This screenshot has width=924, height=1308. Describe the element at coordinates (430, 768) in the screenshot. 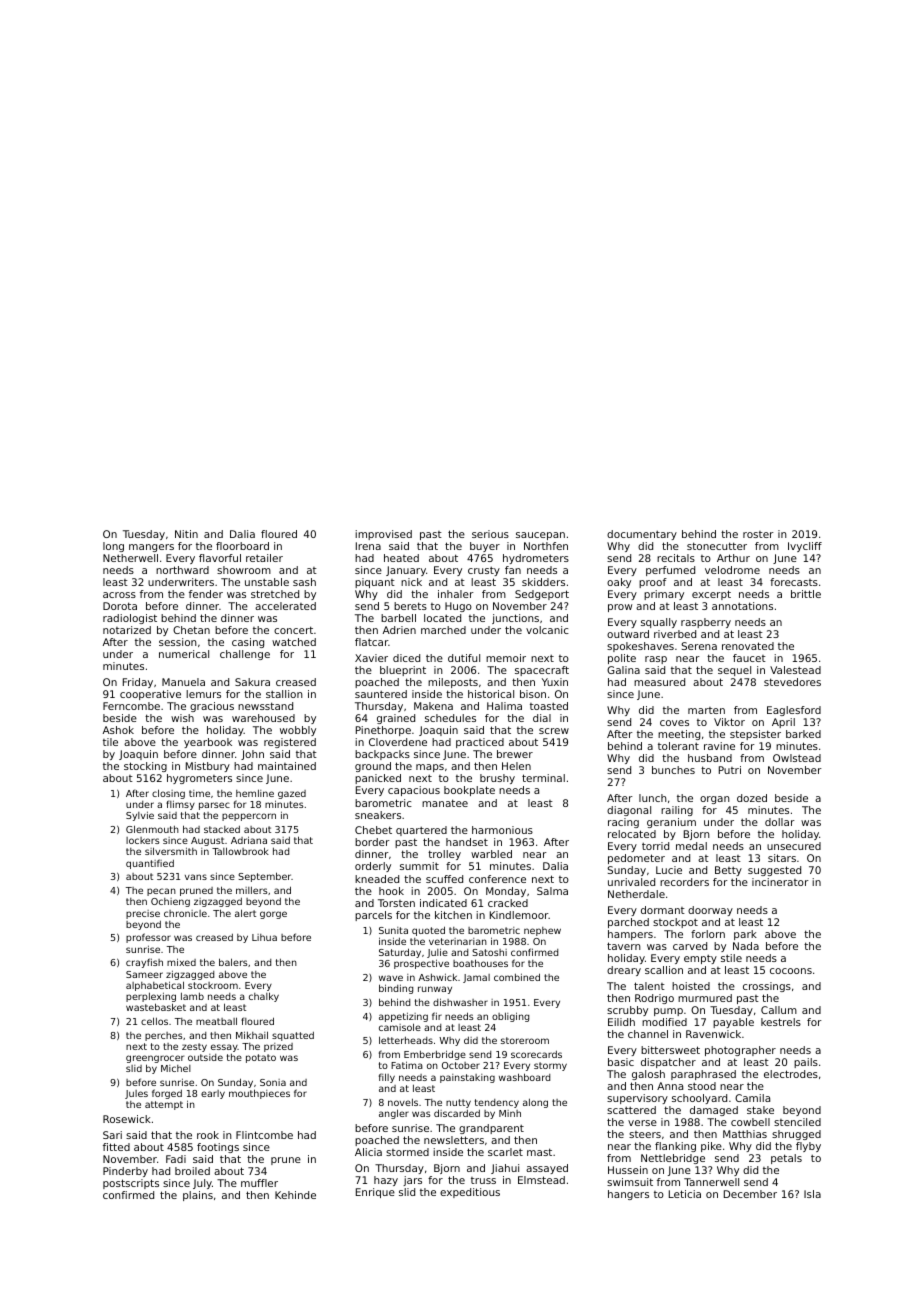

I see `maps` at that location.
